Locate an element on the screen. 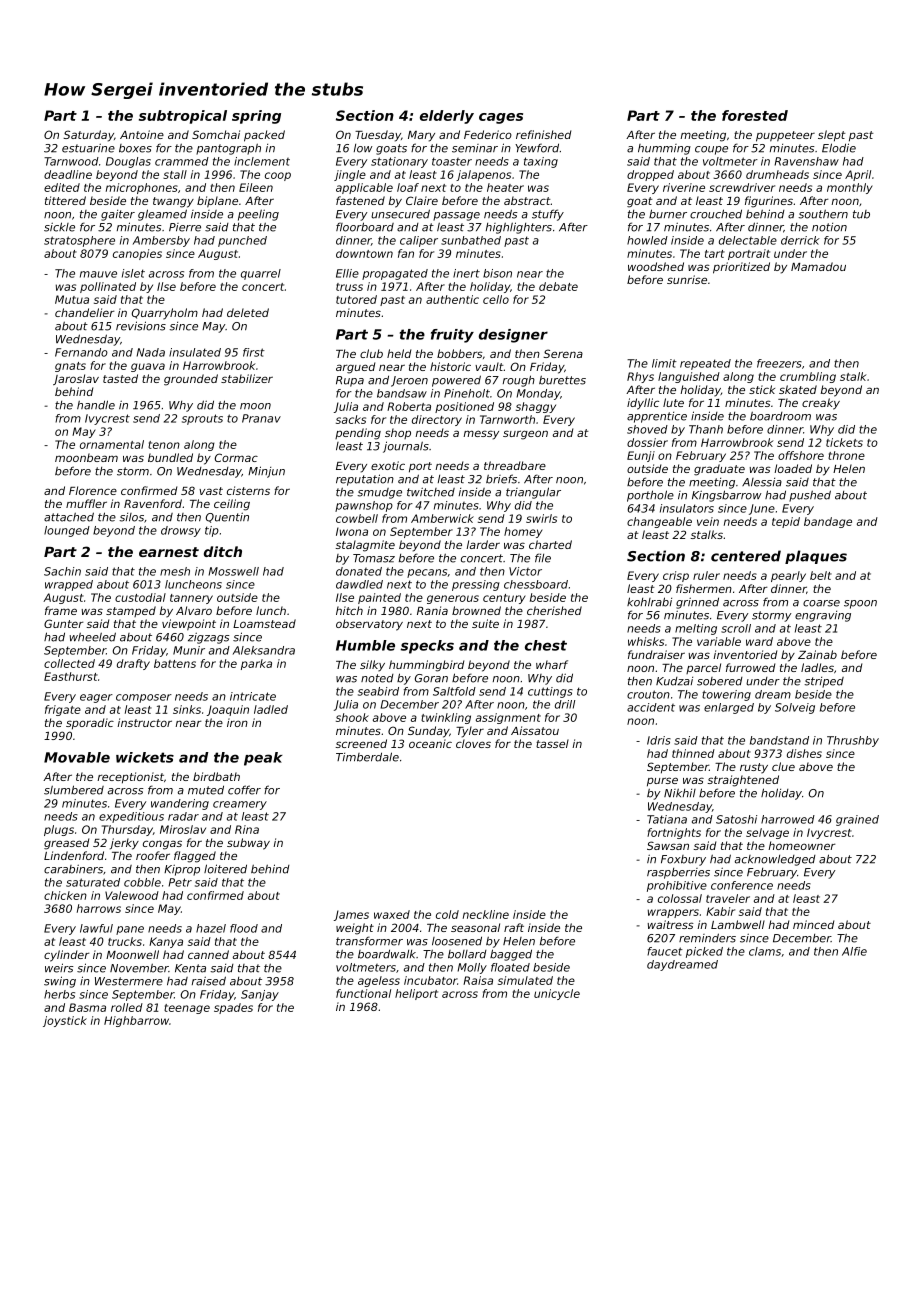 The height and width of the screenshot is (1308, 924). Tuesday is located at coordinates (378, 136).
